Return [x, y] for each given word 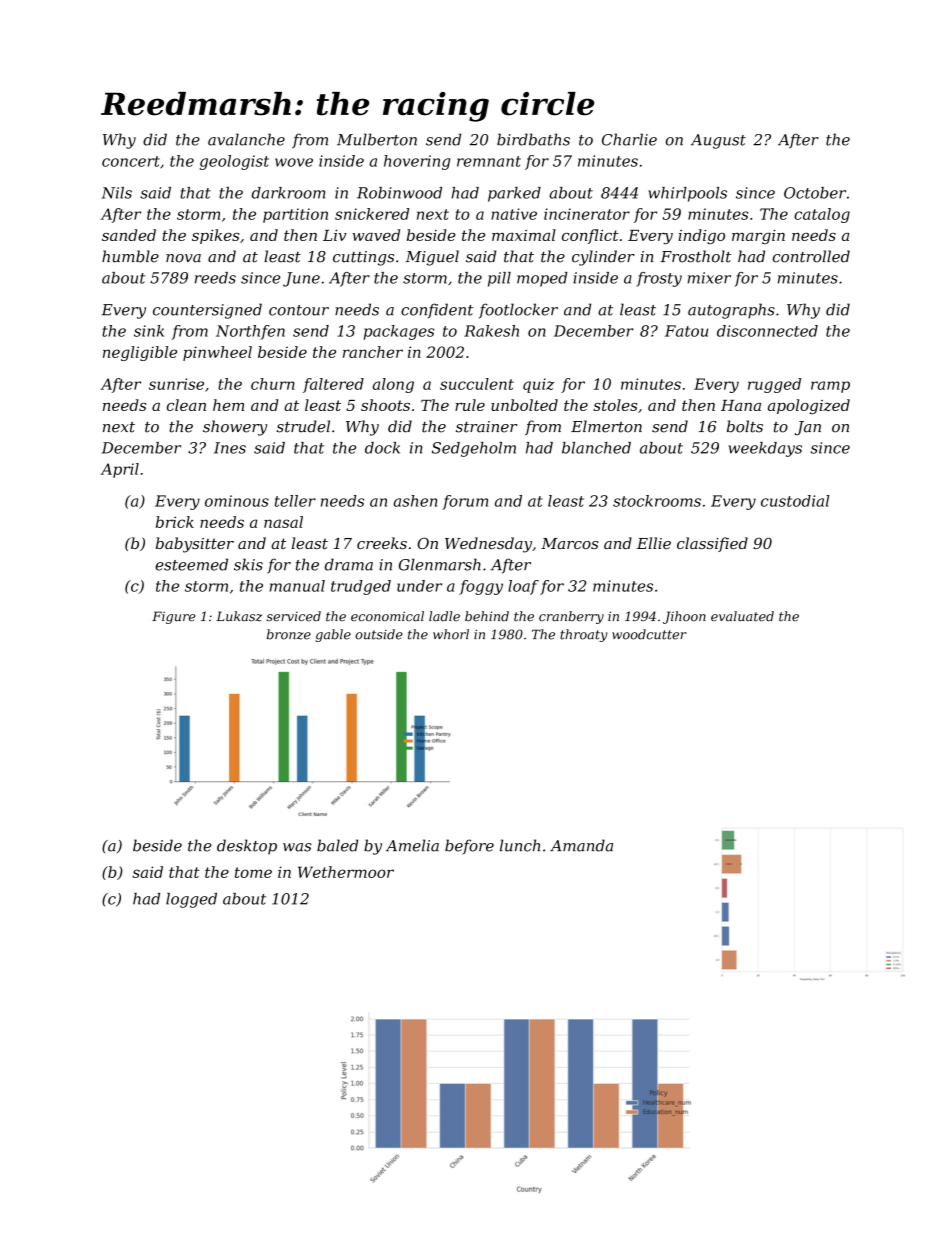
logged [191, 900]
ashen [415, 501]
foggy [481, 587]
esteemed [191, 564]
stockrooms [657, 501]
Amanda [581, 845]
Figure [173, 617]
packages [399, 332]
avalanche [246, 139]
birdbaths [533, 139]
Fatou [686, 331]
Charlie [629, 139]
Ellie [654, 543]
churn [273, 384]
